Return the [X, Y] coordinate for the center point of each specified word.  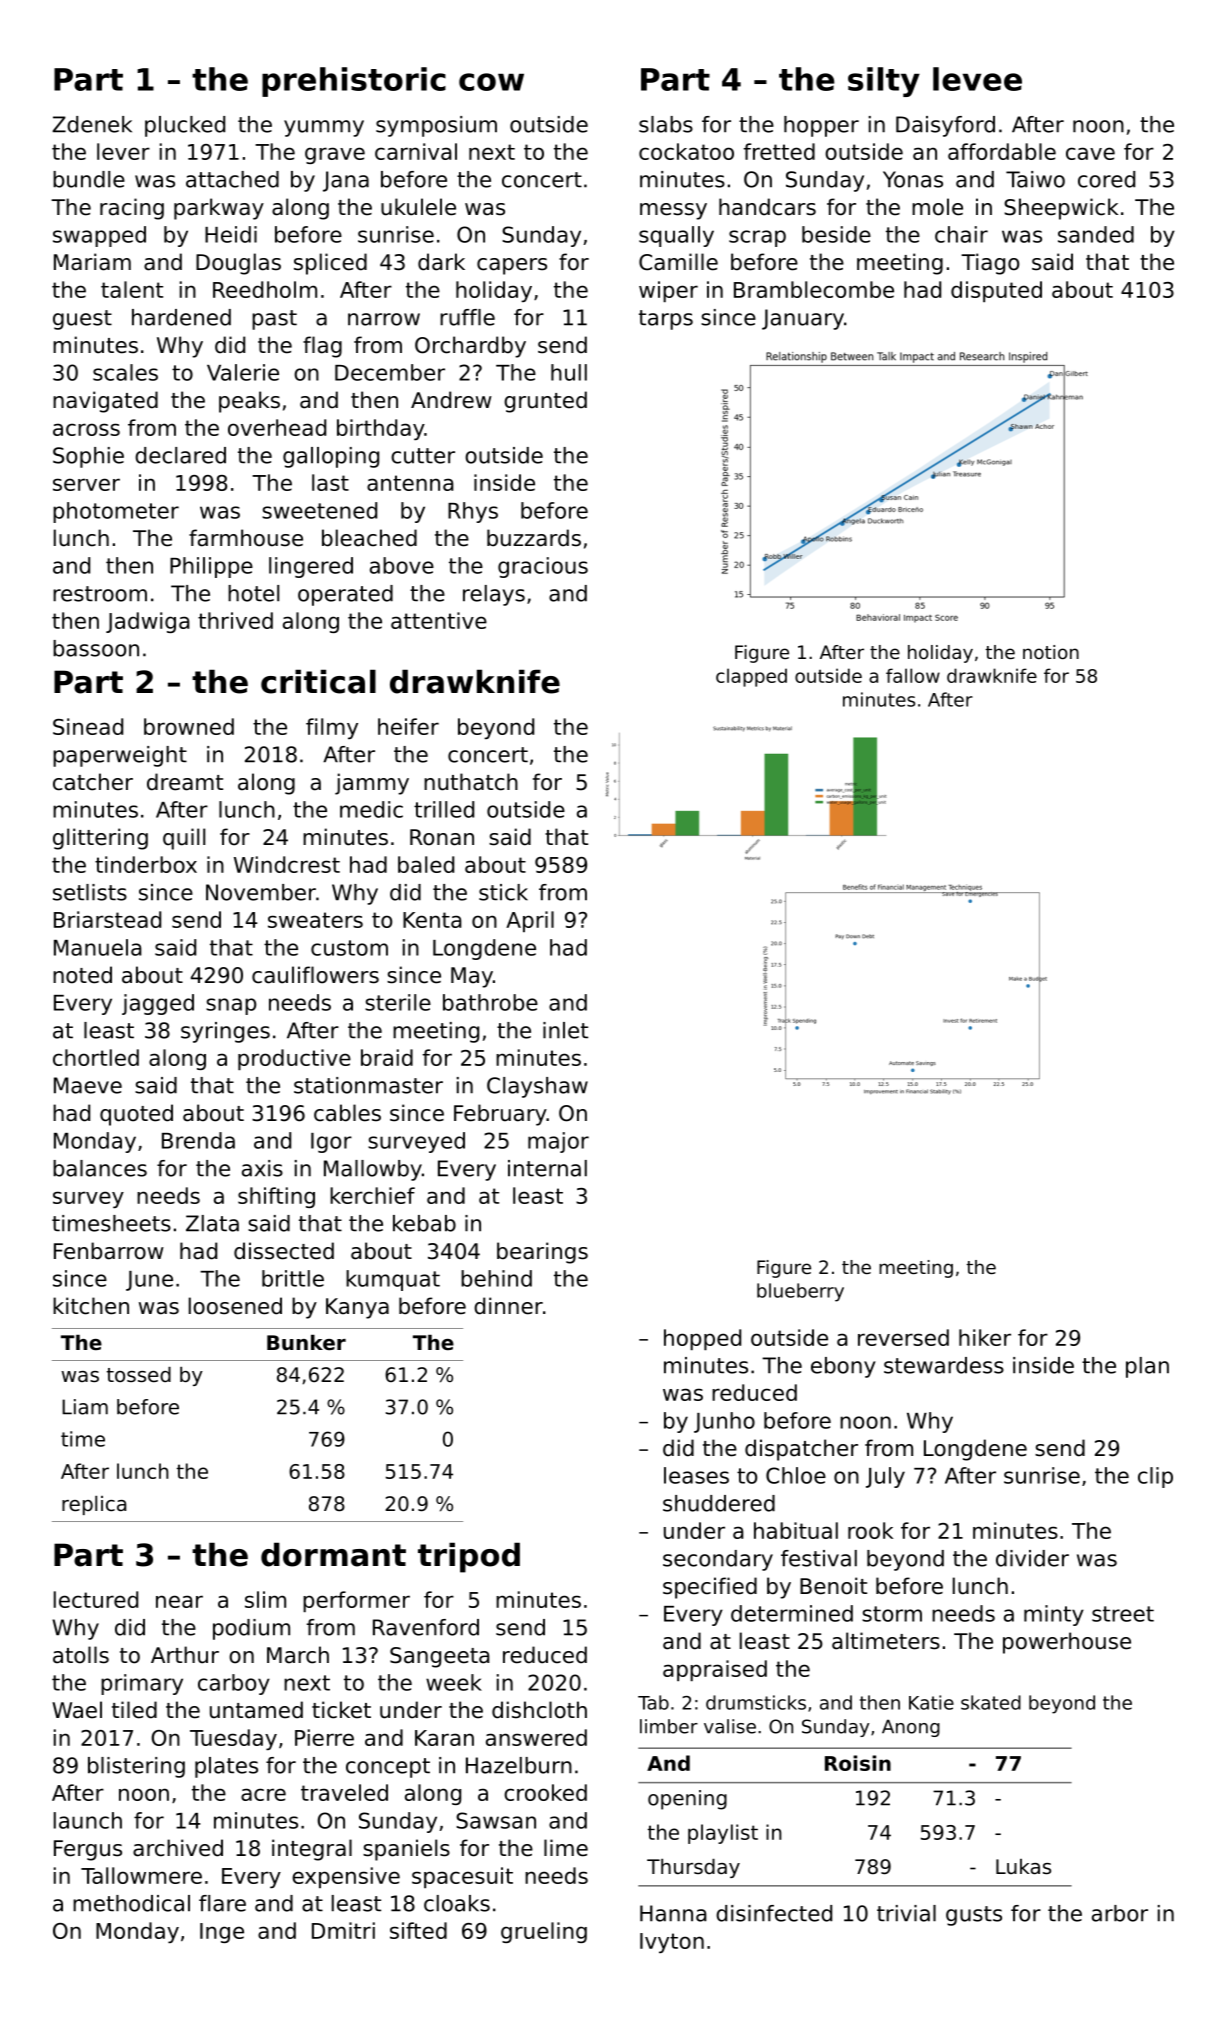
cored [1106, 179]
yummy [324, 128]
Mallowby [373, 1170]
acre [263, 1794]
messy [673, 211]
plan [1147, 1367]
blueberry [800, 1292]
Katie [931, 1702]
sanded [1096, 234]
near [179, 1601]
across [86, 429]
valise [730, 1726]
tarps [666, 320]
